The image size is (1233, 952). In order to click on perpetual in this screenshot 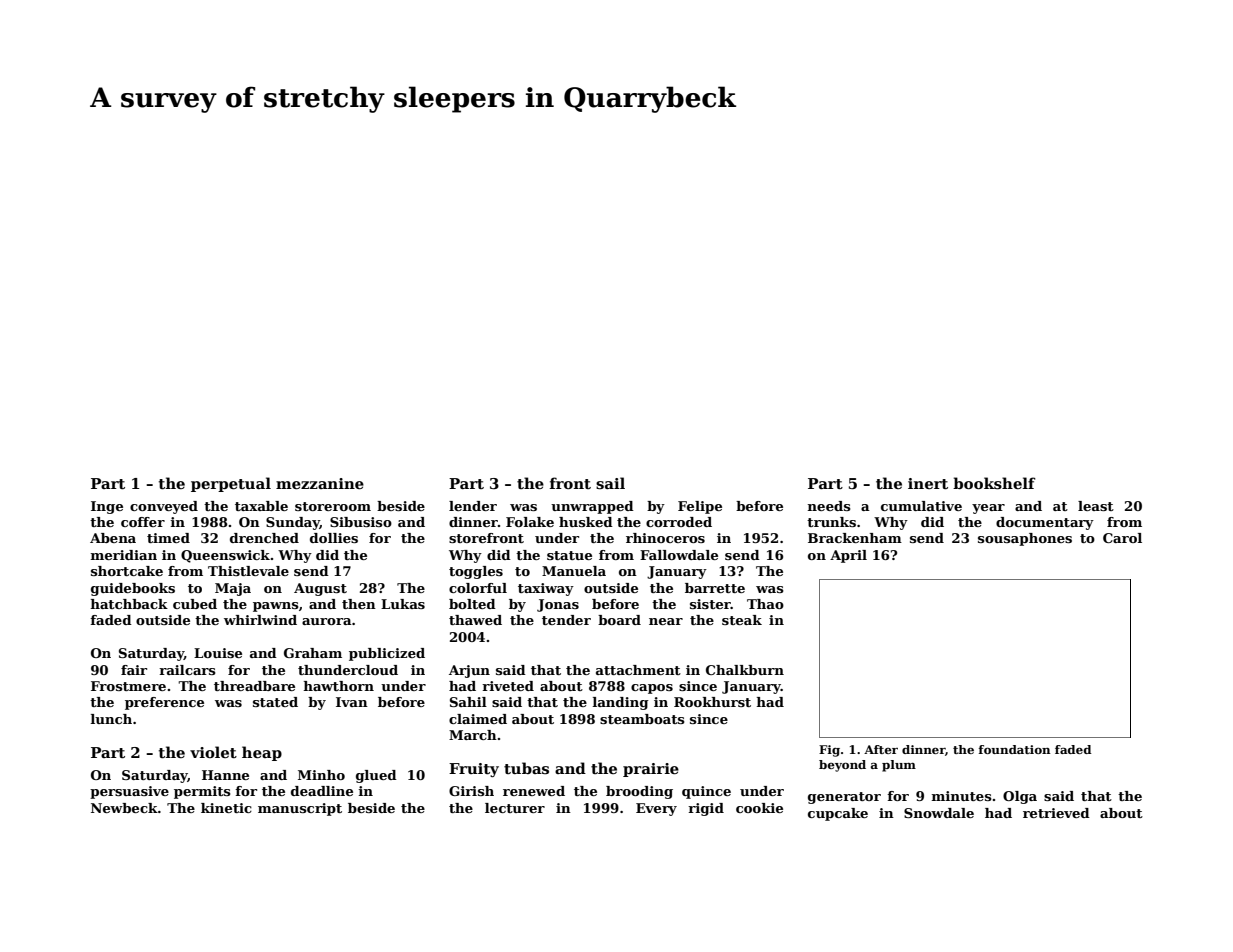, I will do `click(231, 484)`.
